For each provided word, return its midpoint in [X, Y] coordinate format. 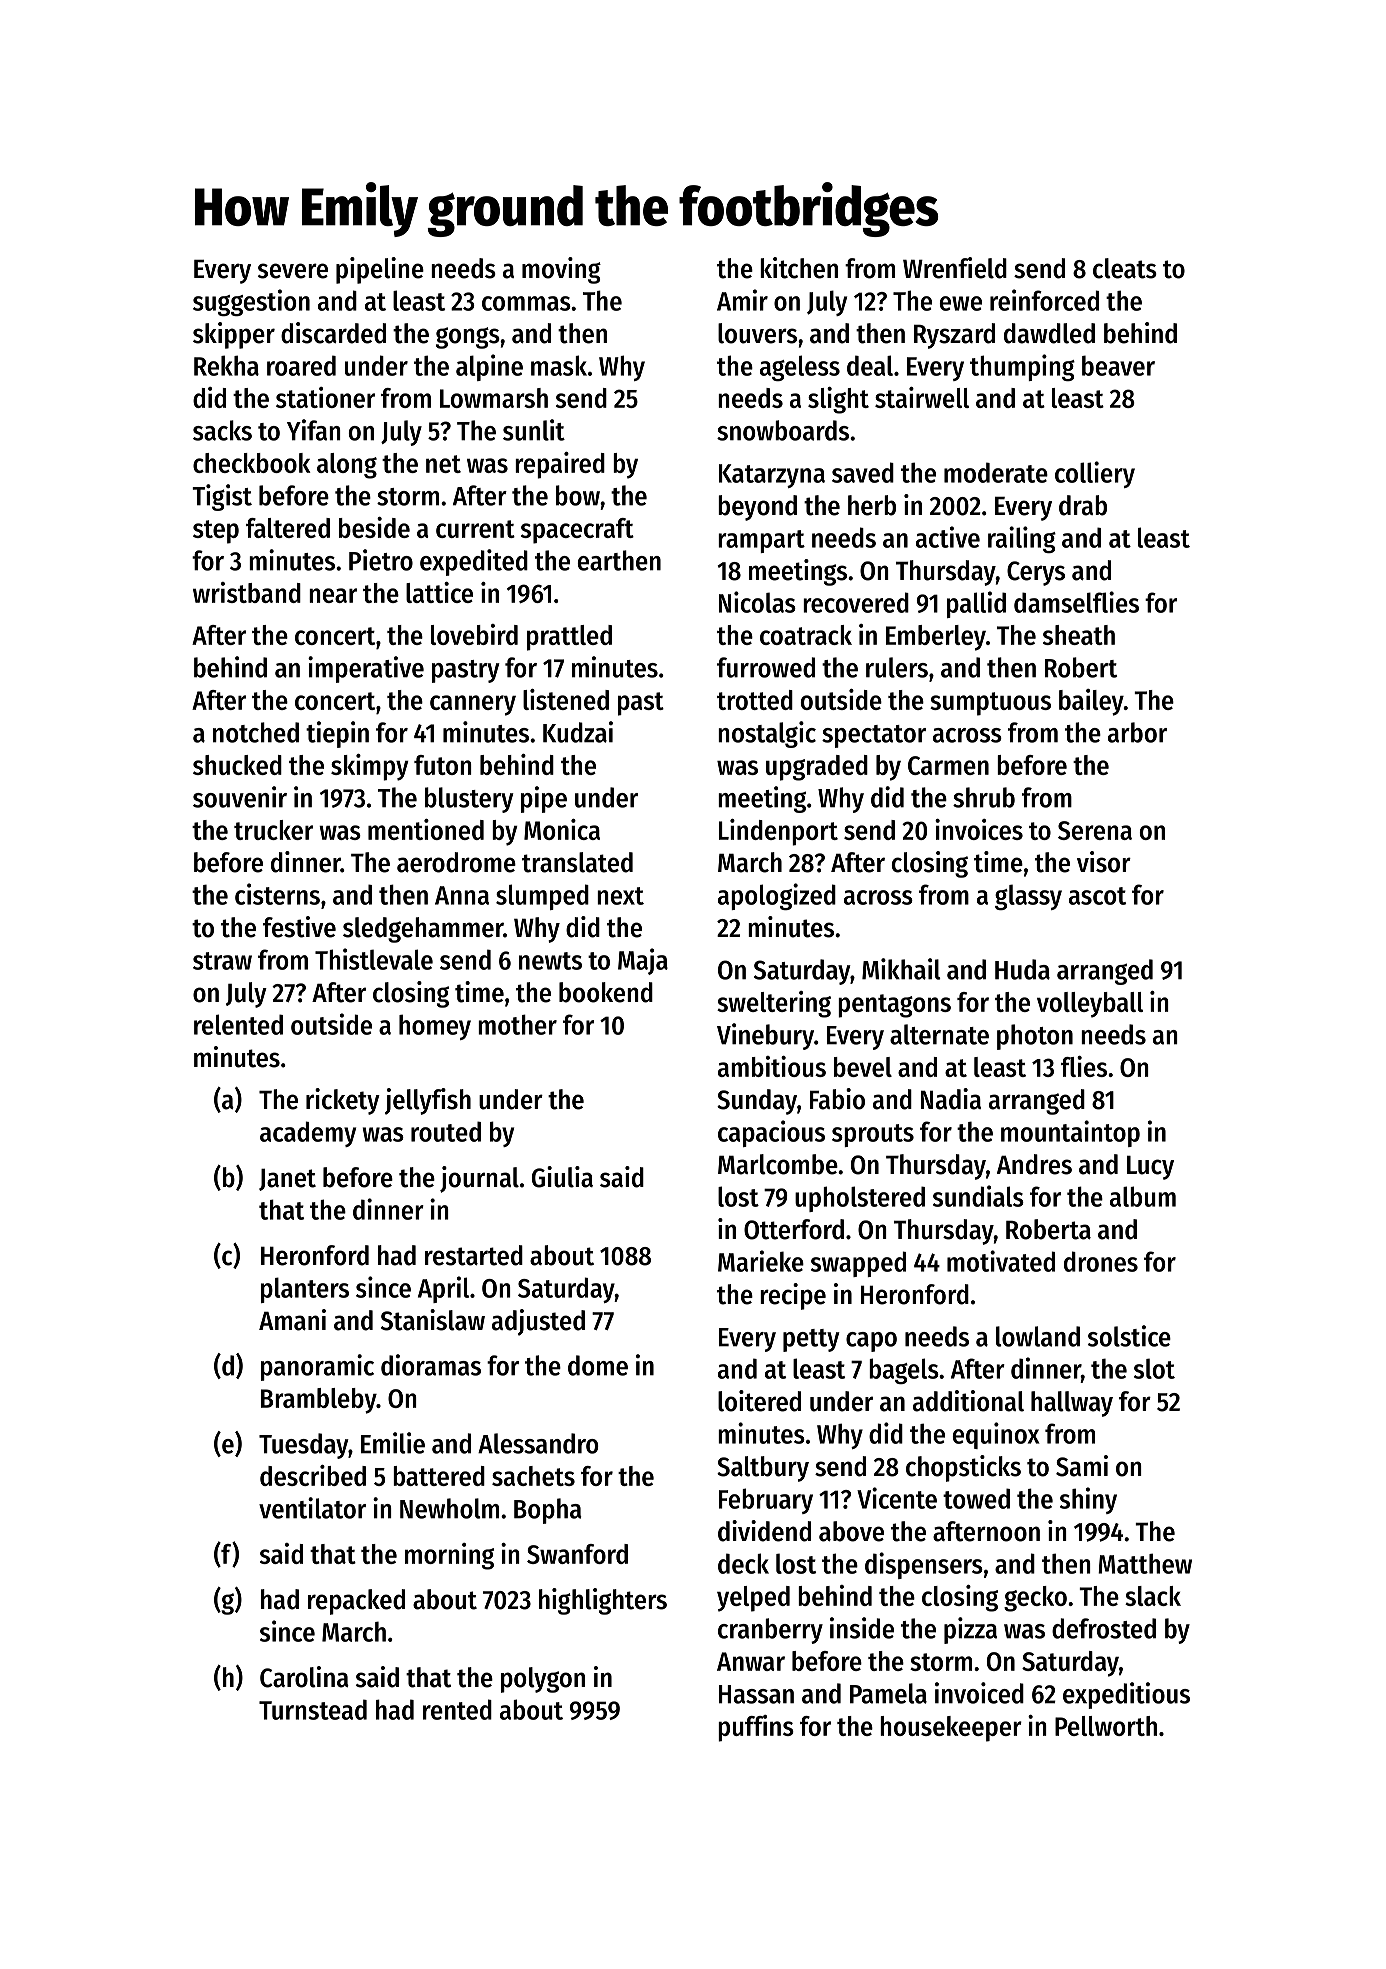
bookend [606, 992]
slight [838, 400]
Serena [1095, 830]
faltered [288, 528]
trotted [755, 700]
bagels [904, 1371]
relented [238, 1024]
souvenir [240, 797]
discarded [333, 333]
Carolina [304, 1677]
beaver [1118, 365]
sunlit [534, 430]
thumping [1022, 367]
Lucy [1150, 1168]
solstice [1129, 1336]
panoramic [317, 1367]
